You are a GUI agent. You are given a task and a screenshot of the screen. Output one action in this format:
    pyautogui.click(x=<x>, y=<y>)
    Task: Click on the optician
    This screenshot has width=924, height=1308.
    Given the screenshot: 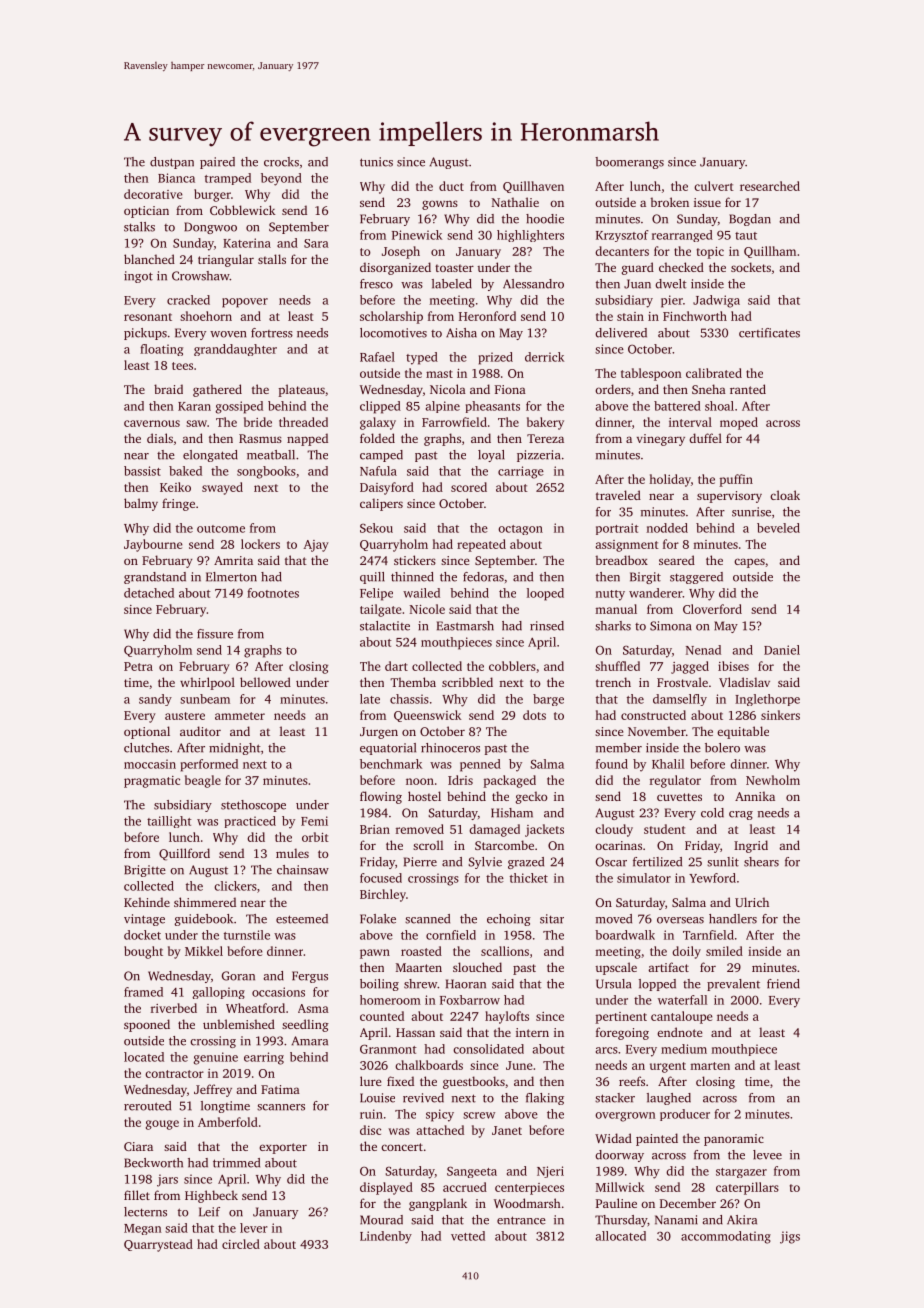 What is the action you would take?
    pyautogui.click(x=146, y=212)
